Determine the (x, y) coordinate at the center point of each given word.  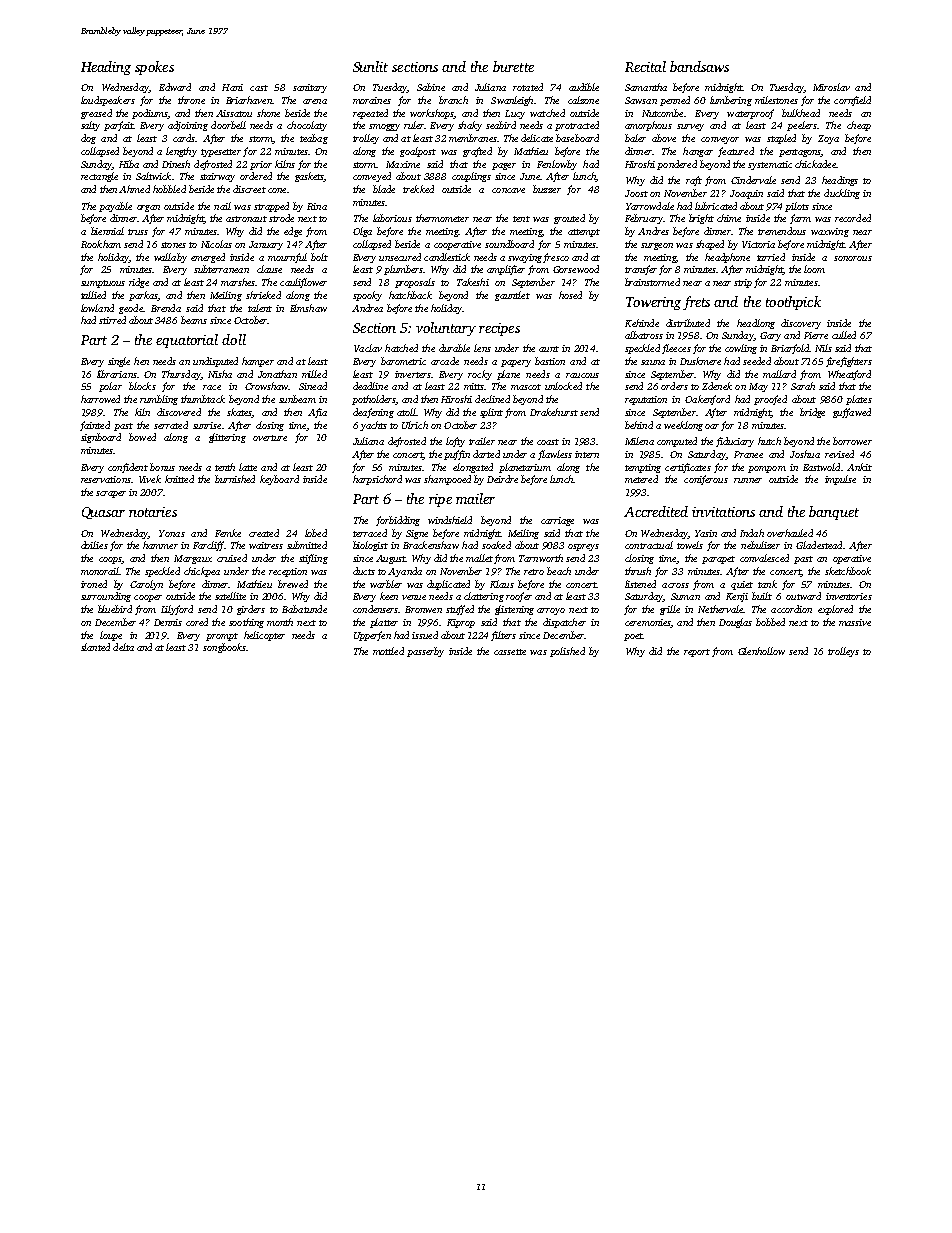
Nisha (220, 374)
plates (859, 400)
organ (148, 208)
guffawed (852, 413)
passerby (425, 652)
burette (513, 66)
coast (548, 442)
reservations (106, 479)
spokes (154, 68)
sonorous (853, 258)
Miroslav (831, 87)
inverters (413, 374)
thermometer (442, 218)
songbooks (224, 648)
